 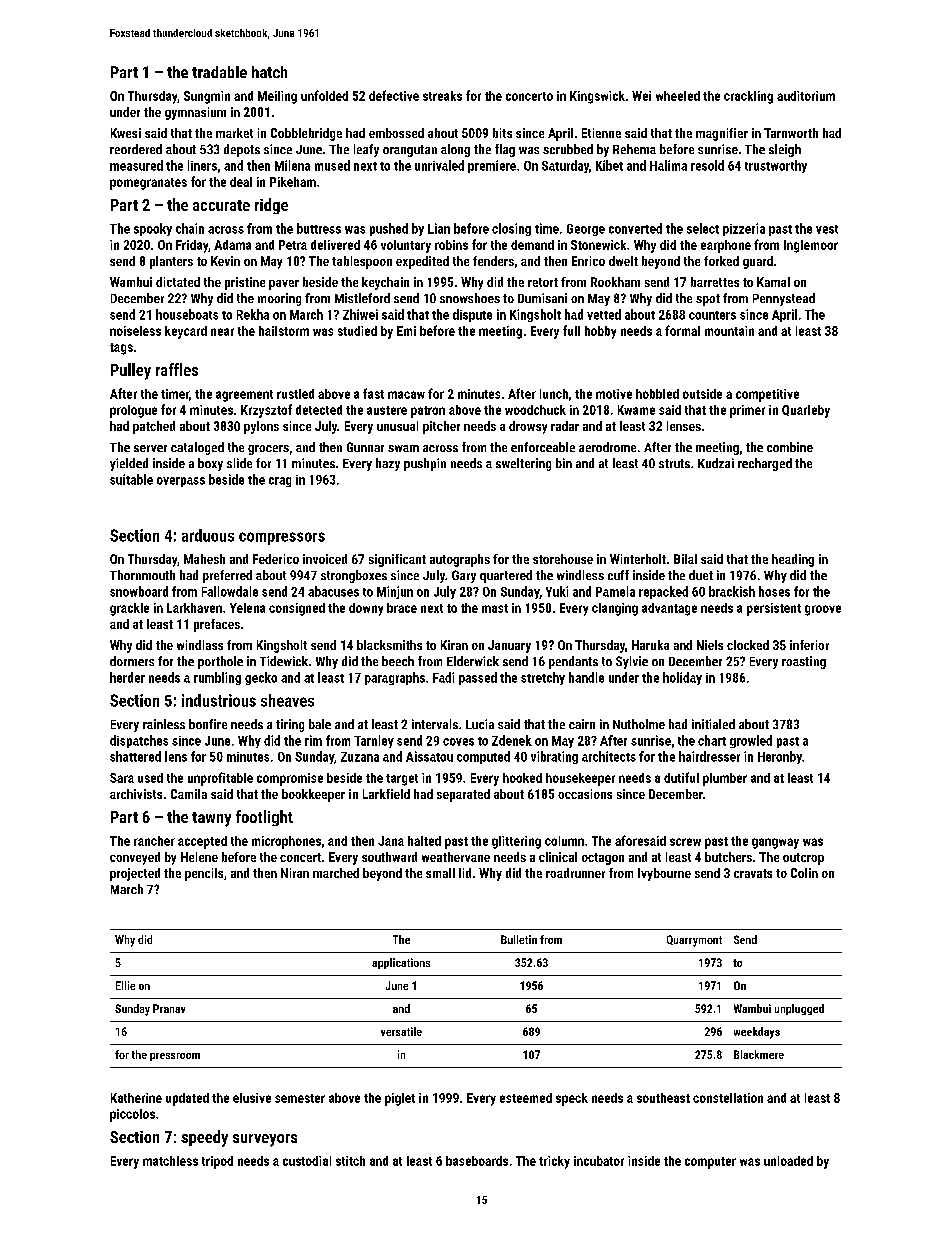 What do you see at coordinates (126, 133) in the screenshot?
I see `Kwesi` at bounding box center [126, 133].
